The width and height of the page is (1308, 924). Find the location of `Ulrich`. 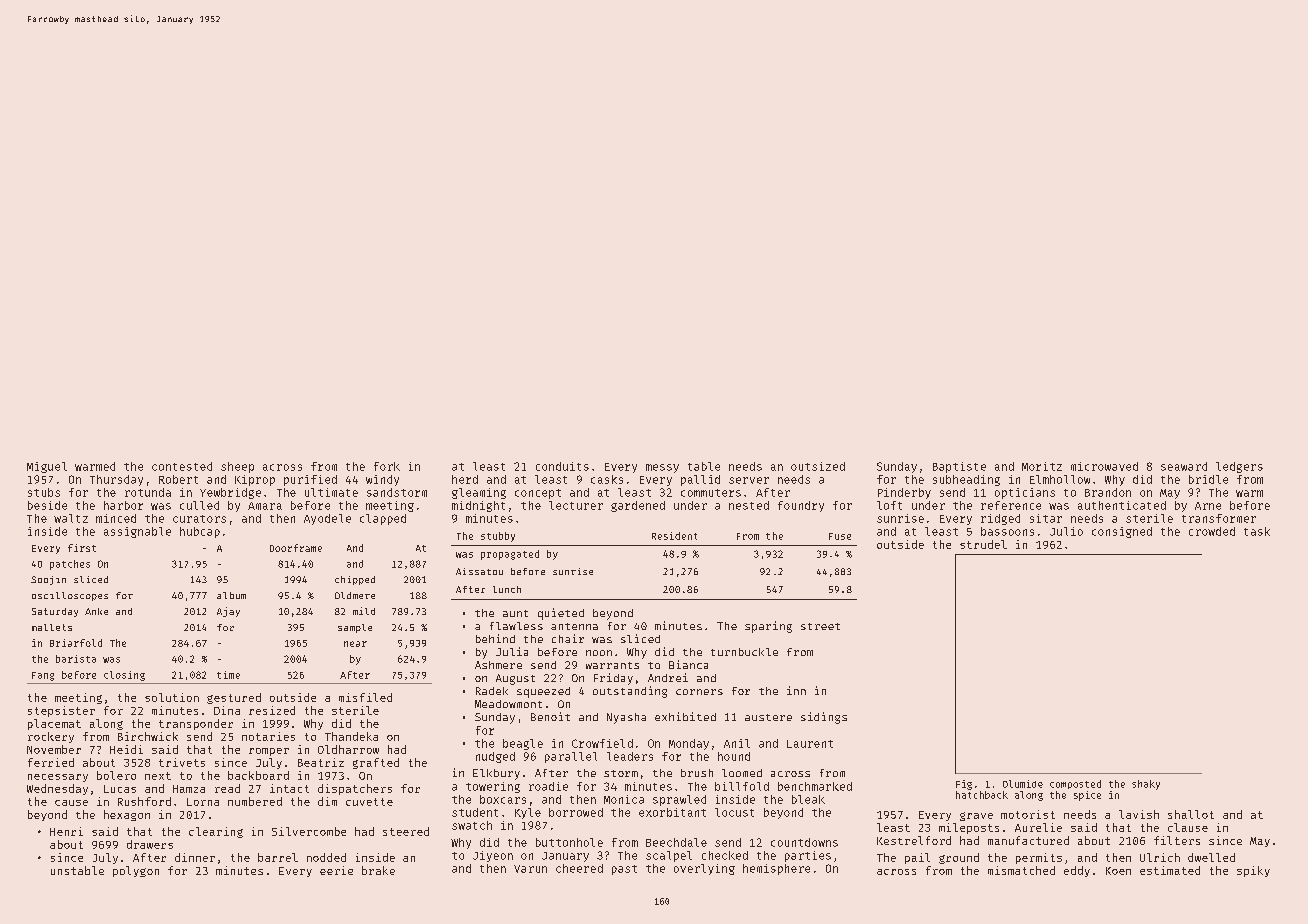

Ulrich is located at coordinates (1160, 857).
